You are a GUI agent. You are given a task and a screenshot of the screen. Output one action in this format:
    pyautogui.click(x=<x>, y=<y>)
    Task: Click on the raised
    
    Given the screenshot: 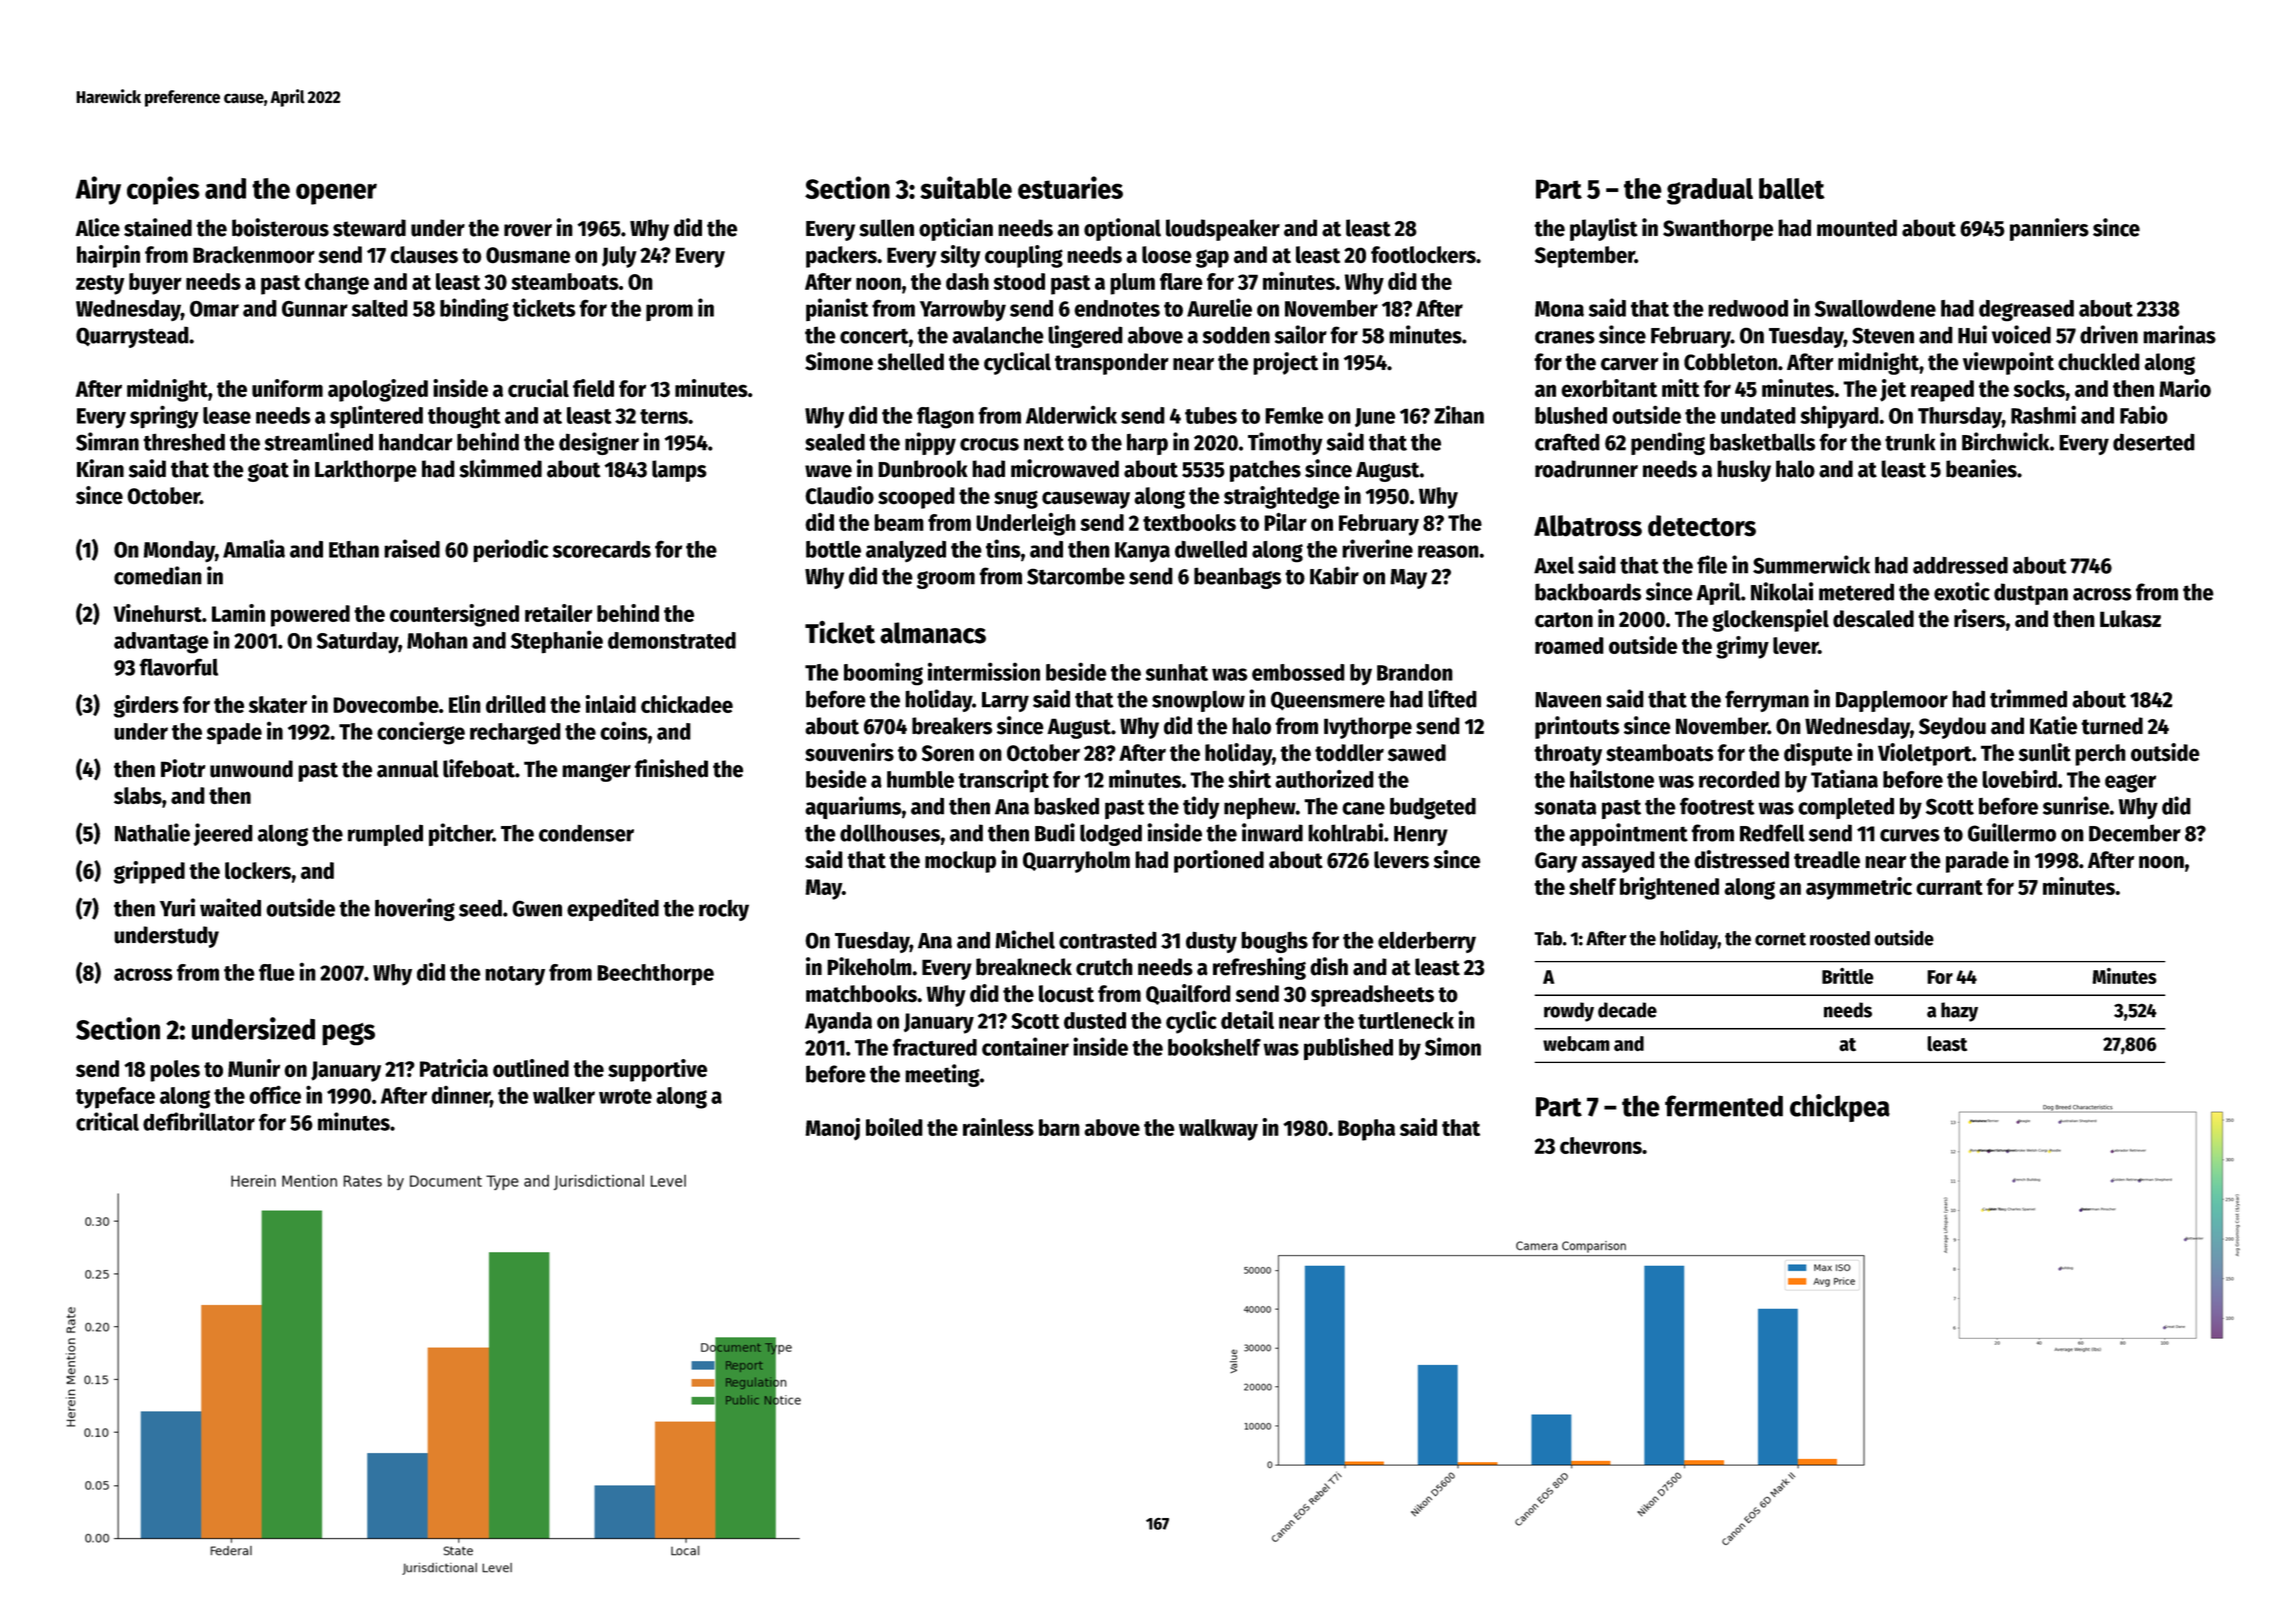 What is the action you would take?
    pyautogui.click(x=412, y=548)
